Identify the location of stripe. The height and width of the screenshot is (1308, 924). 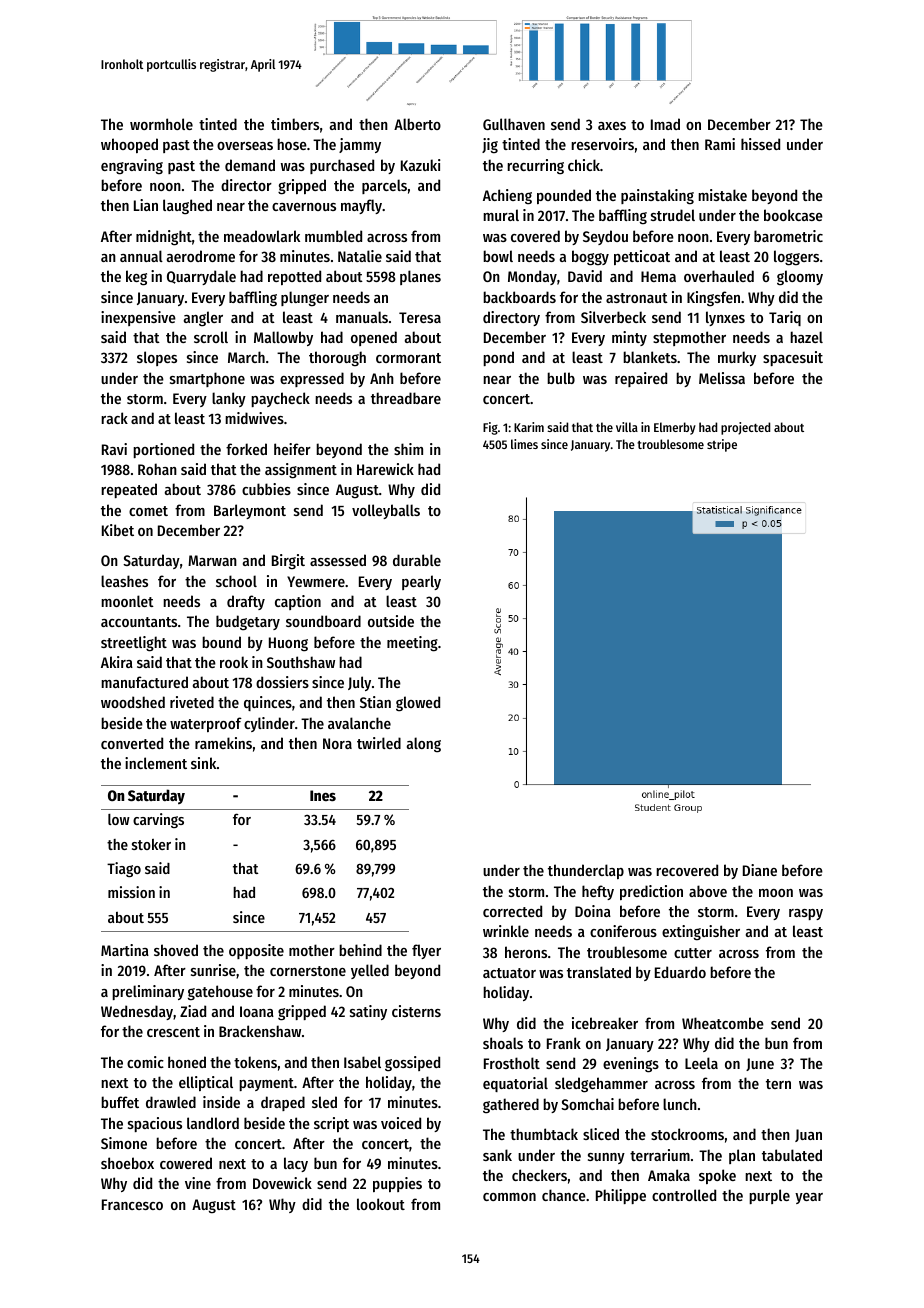
(722, 445).
